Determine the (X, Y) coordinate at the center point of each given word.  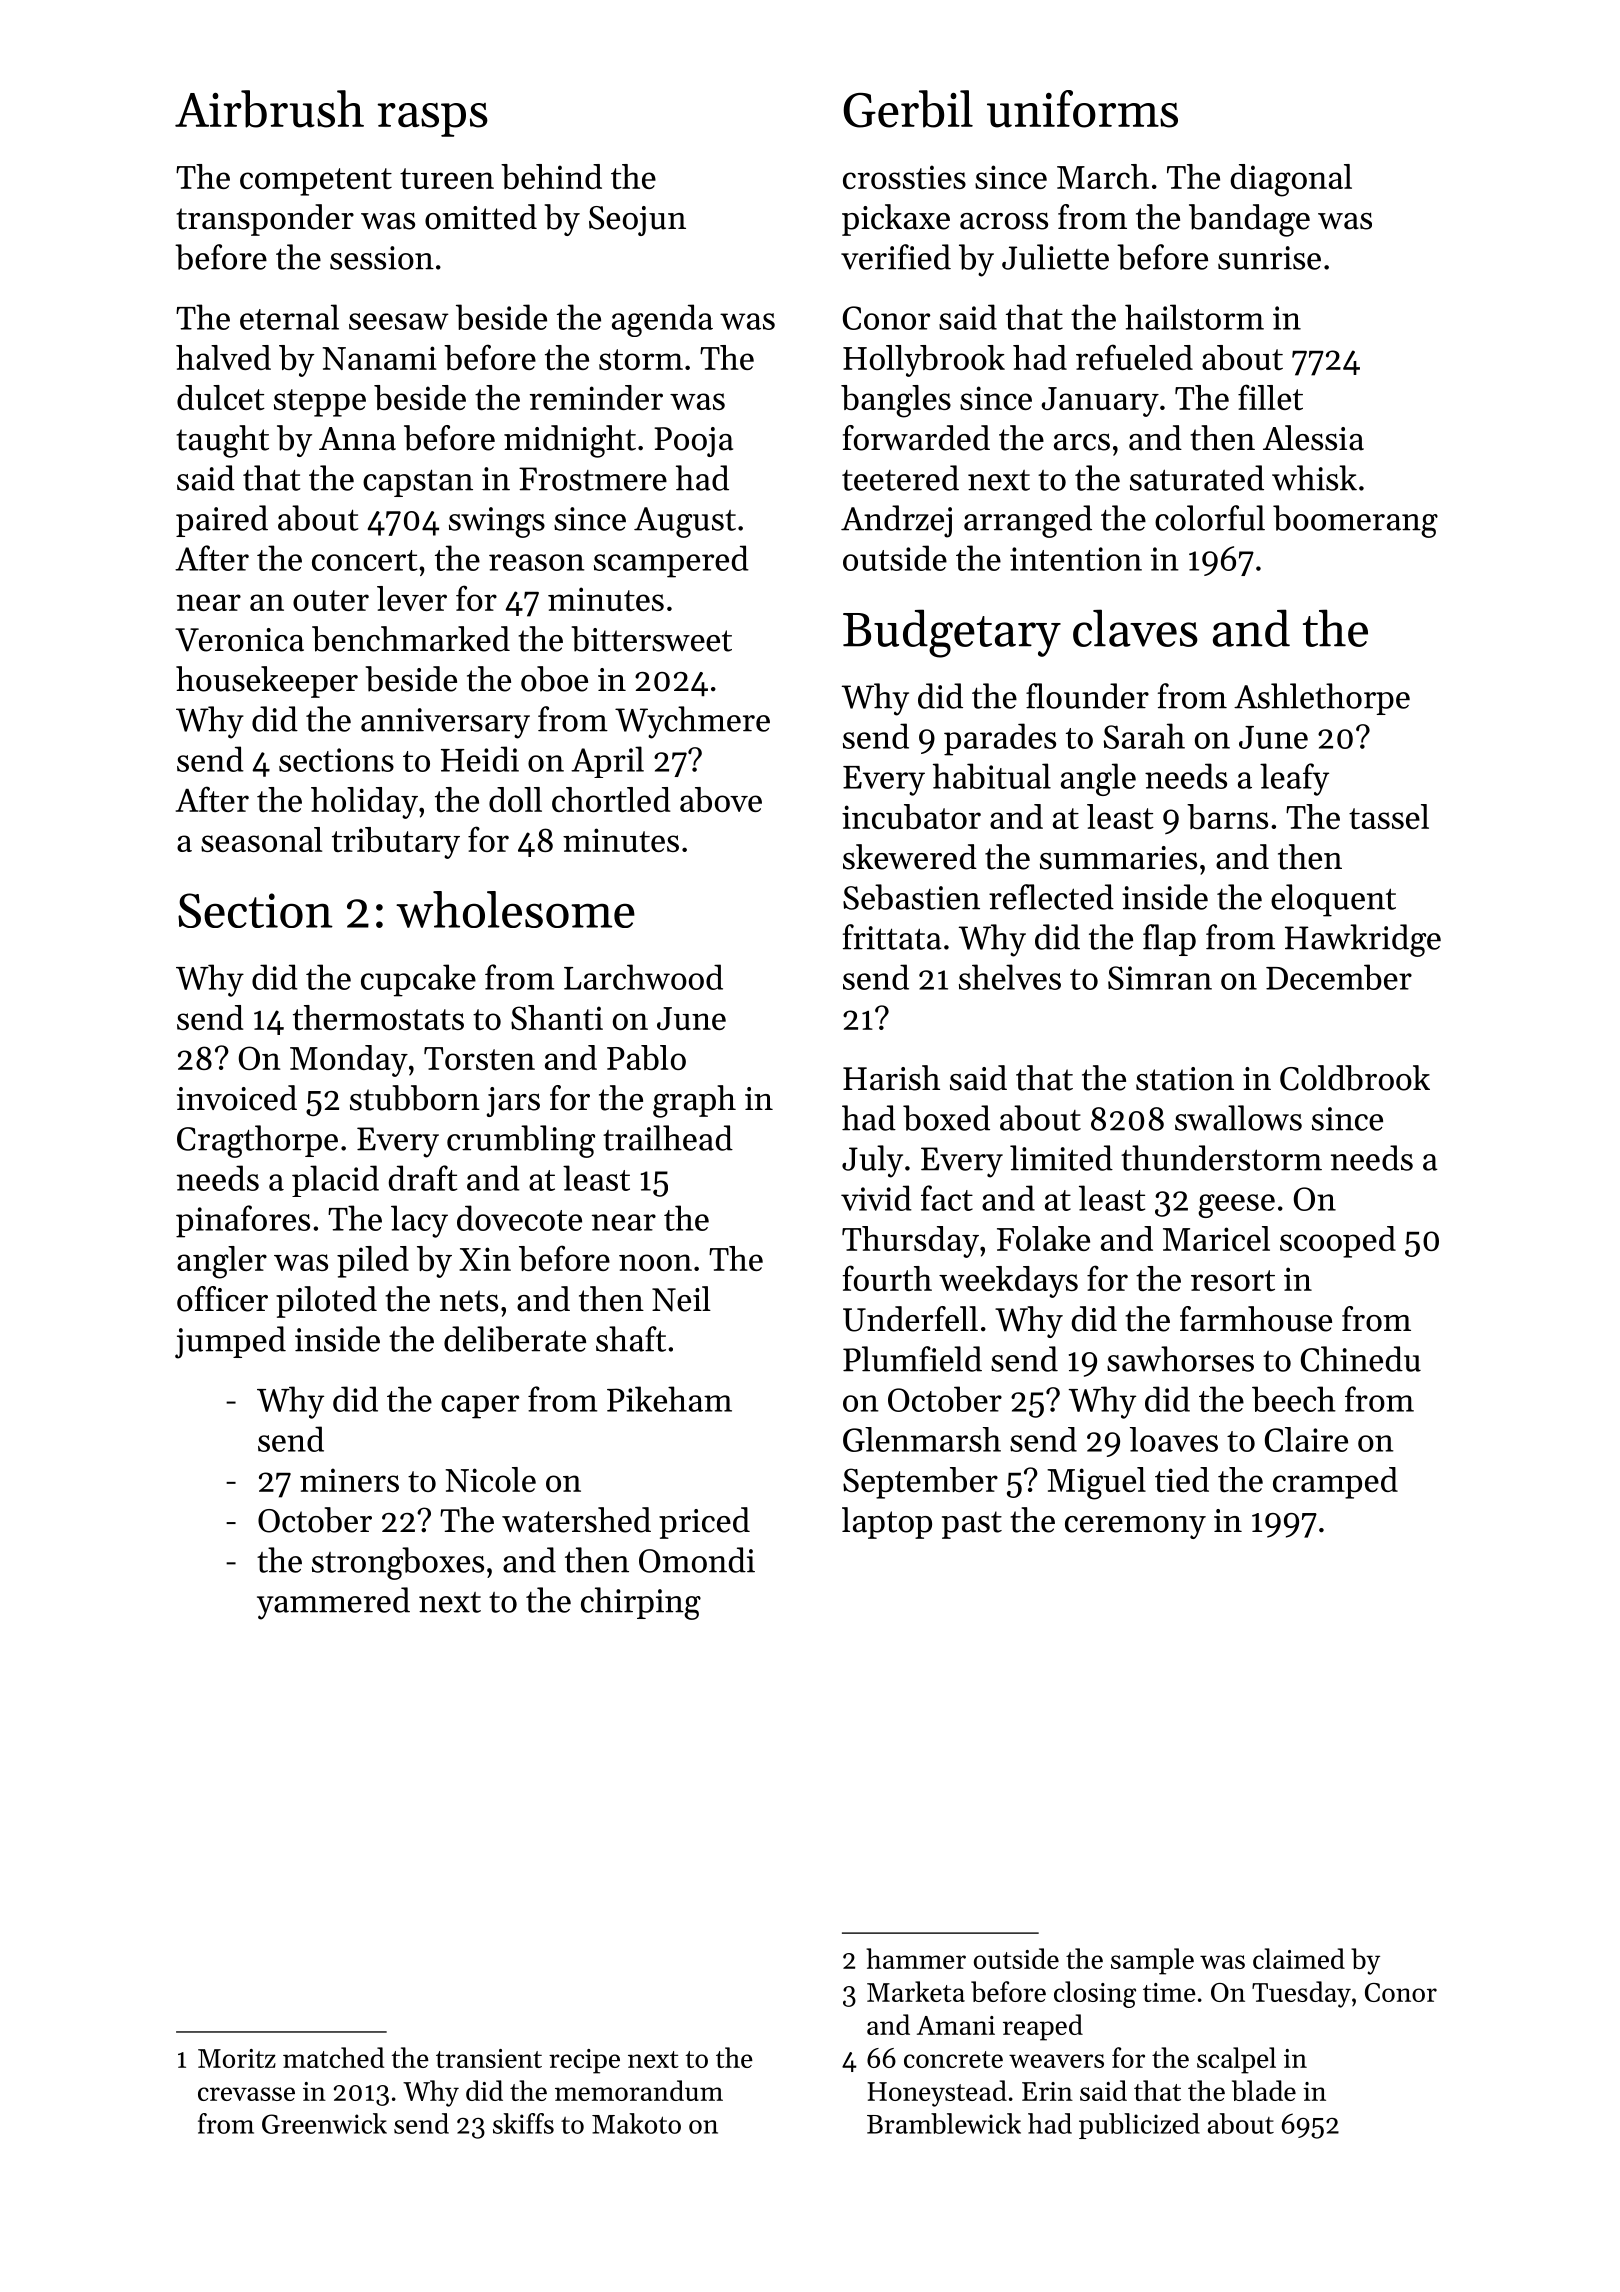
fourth (887, 1278)
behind (551, 176)
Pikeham (669, 1399)
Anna (357, 439)
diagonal (1291, 180)
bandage (1249, 220)
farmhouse (1256, 1319)
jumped (230, 1342)
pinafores (243, 1221)
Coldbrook (1355, 1078)
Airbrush (269, 109)
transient (489, 2058)
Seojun (637, 221)
